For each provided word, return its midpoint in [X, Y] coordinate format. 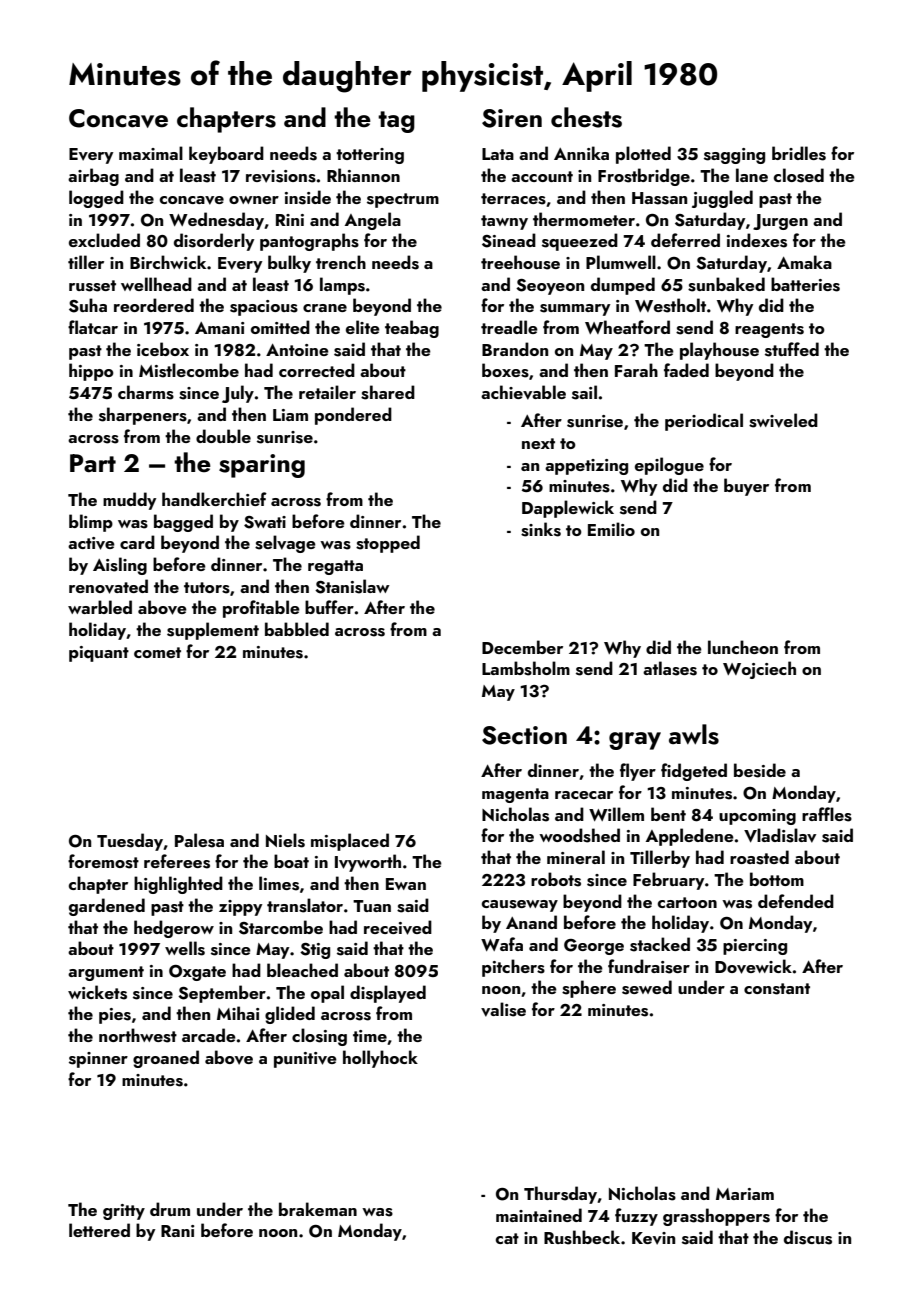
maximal [151, 153]
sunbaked [726, 284]
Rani [177, 1231]
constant [777, 989]
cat [507, 1238]
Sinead [509, 240]
